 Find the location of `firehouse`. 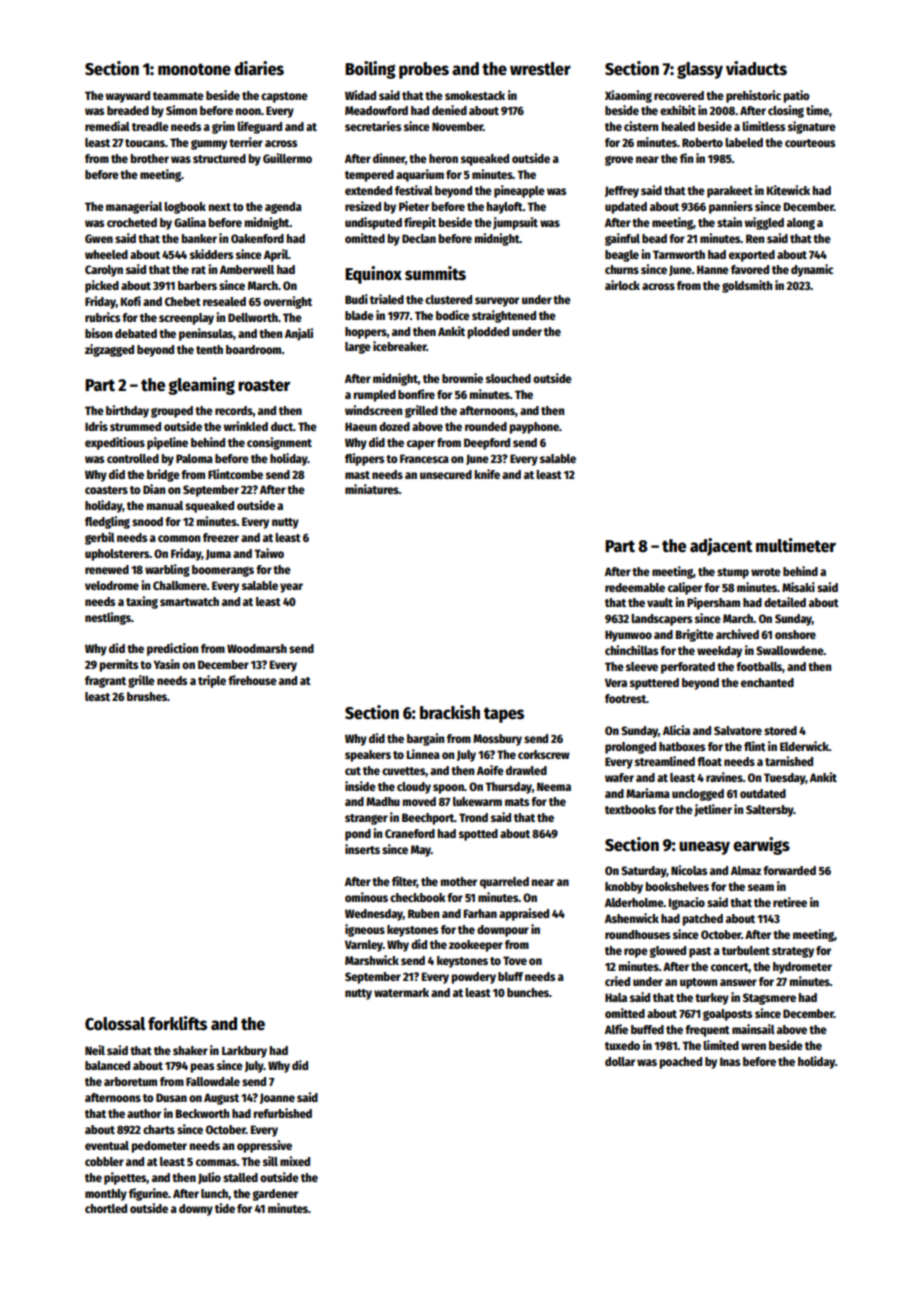

firehouse is located at coordinates (252, 680).
